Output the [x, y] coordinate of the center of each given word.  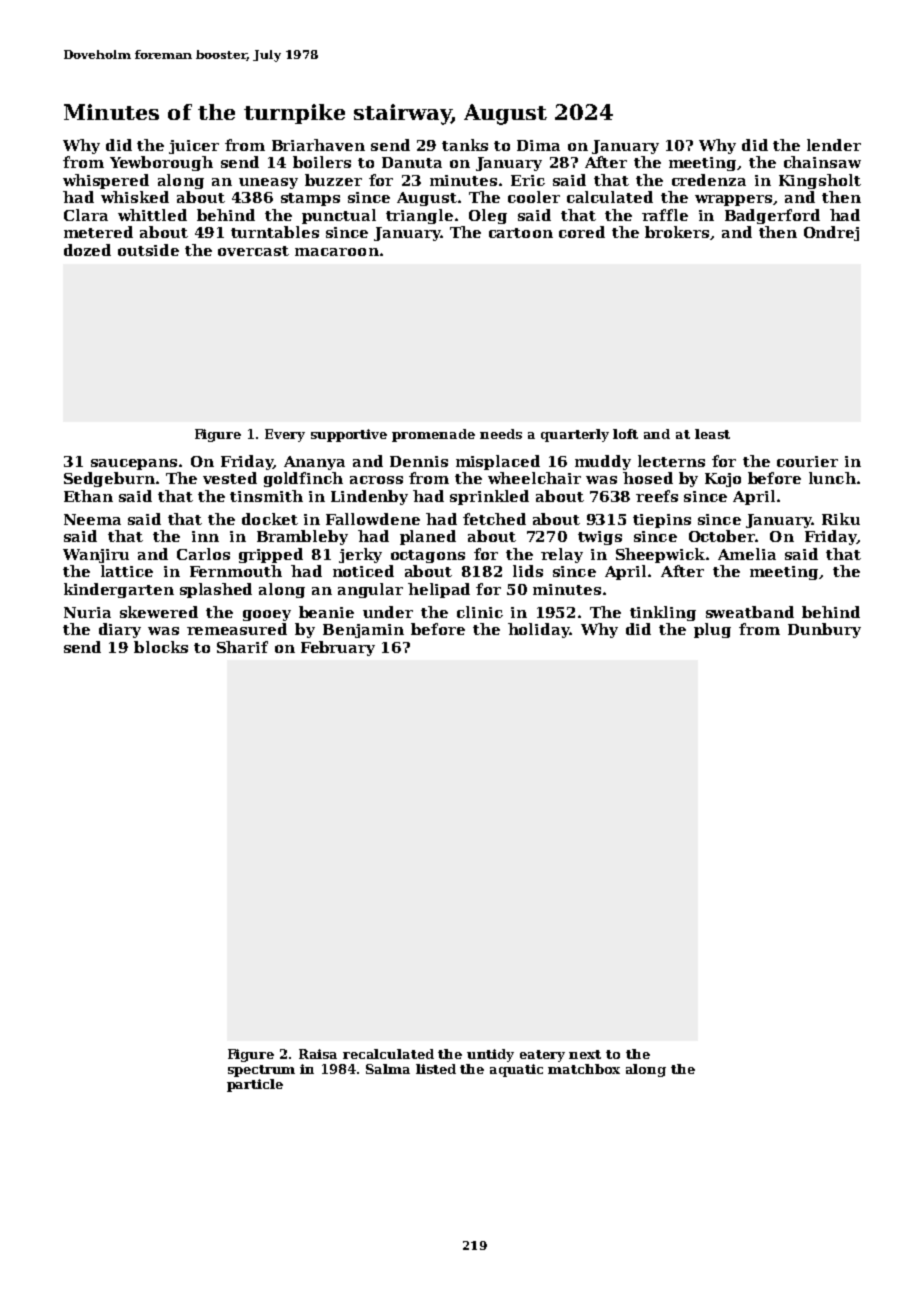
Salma [388, 1069]
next [585, 1054]
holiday [538, 630]
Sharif [242, 647]
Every [285, 435]
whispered [106, 181]
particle [255, 1085]
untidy [490, 1055]
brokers [677, 232]
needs [501, 434]
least [712, 434]
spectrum [261, 1071]
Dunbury [824, 630]
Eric [528, 180]
